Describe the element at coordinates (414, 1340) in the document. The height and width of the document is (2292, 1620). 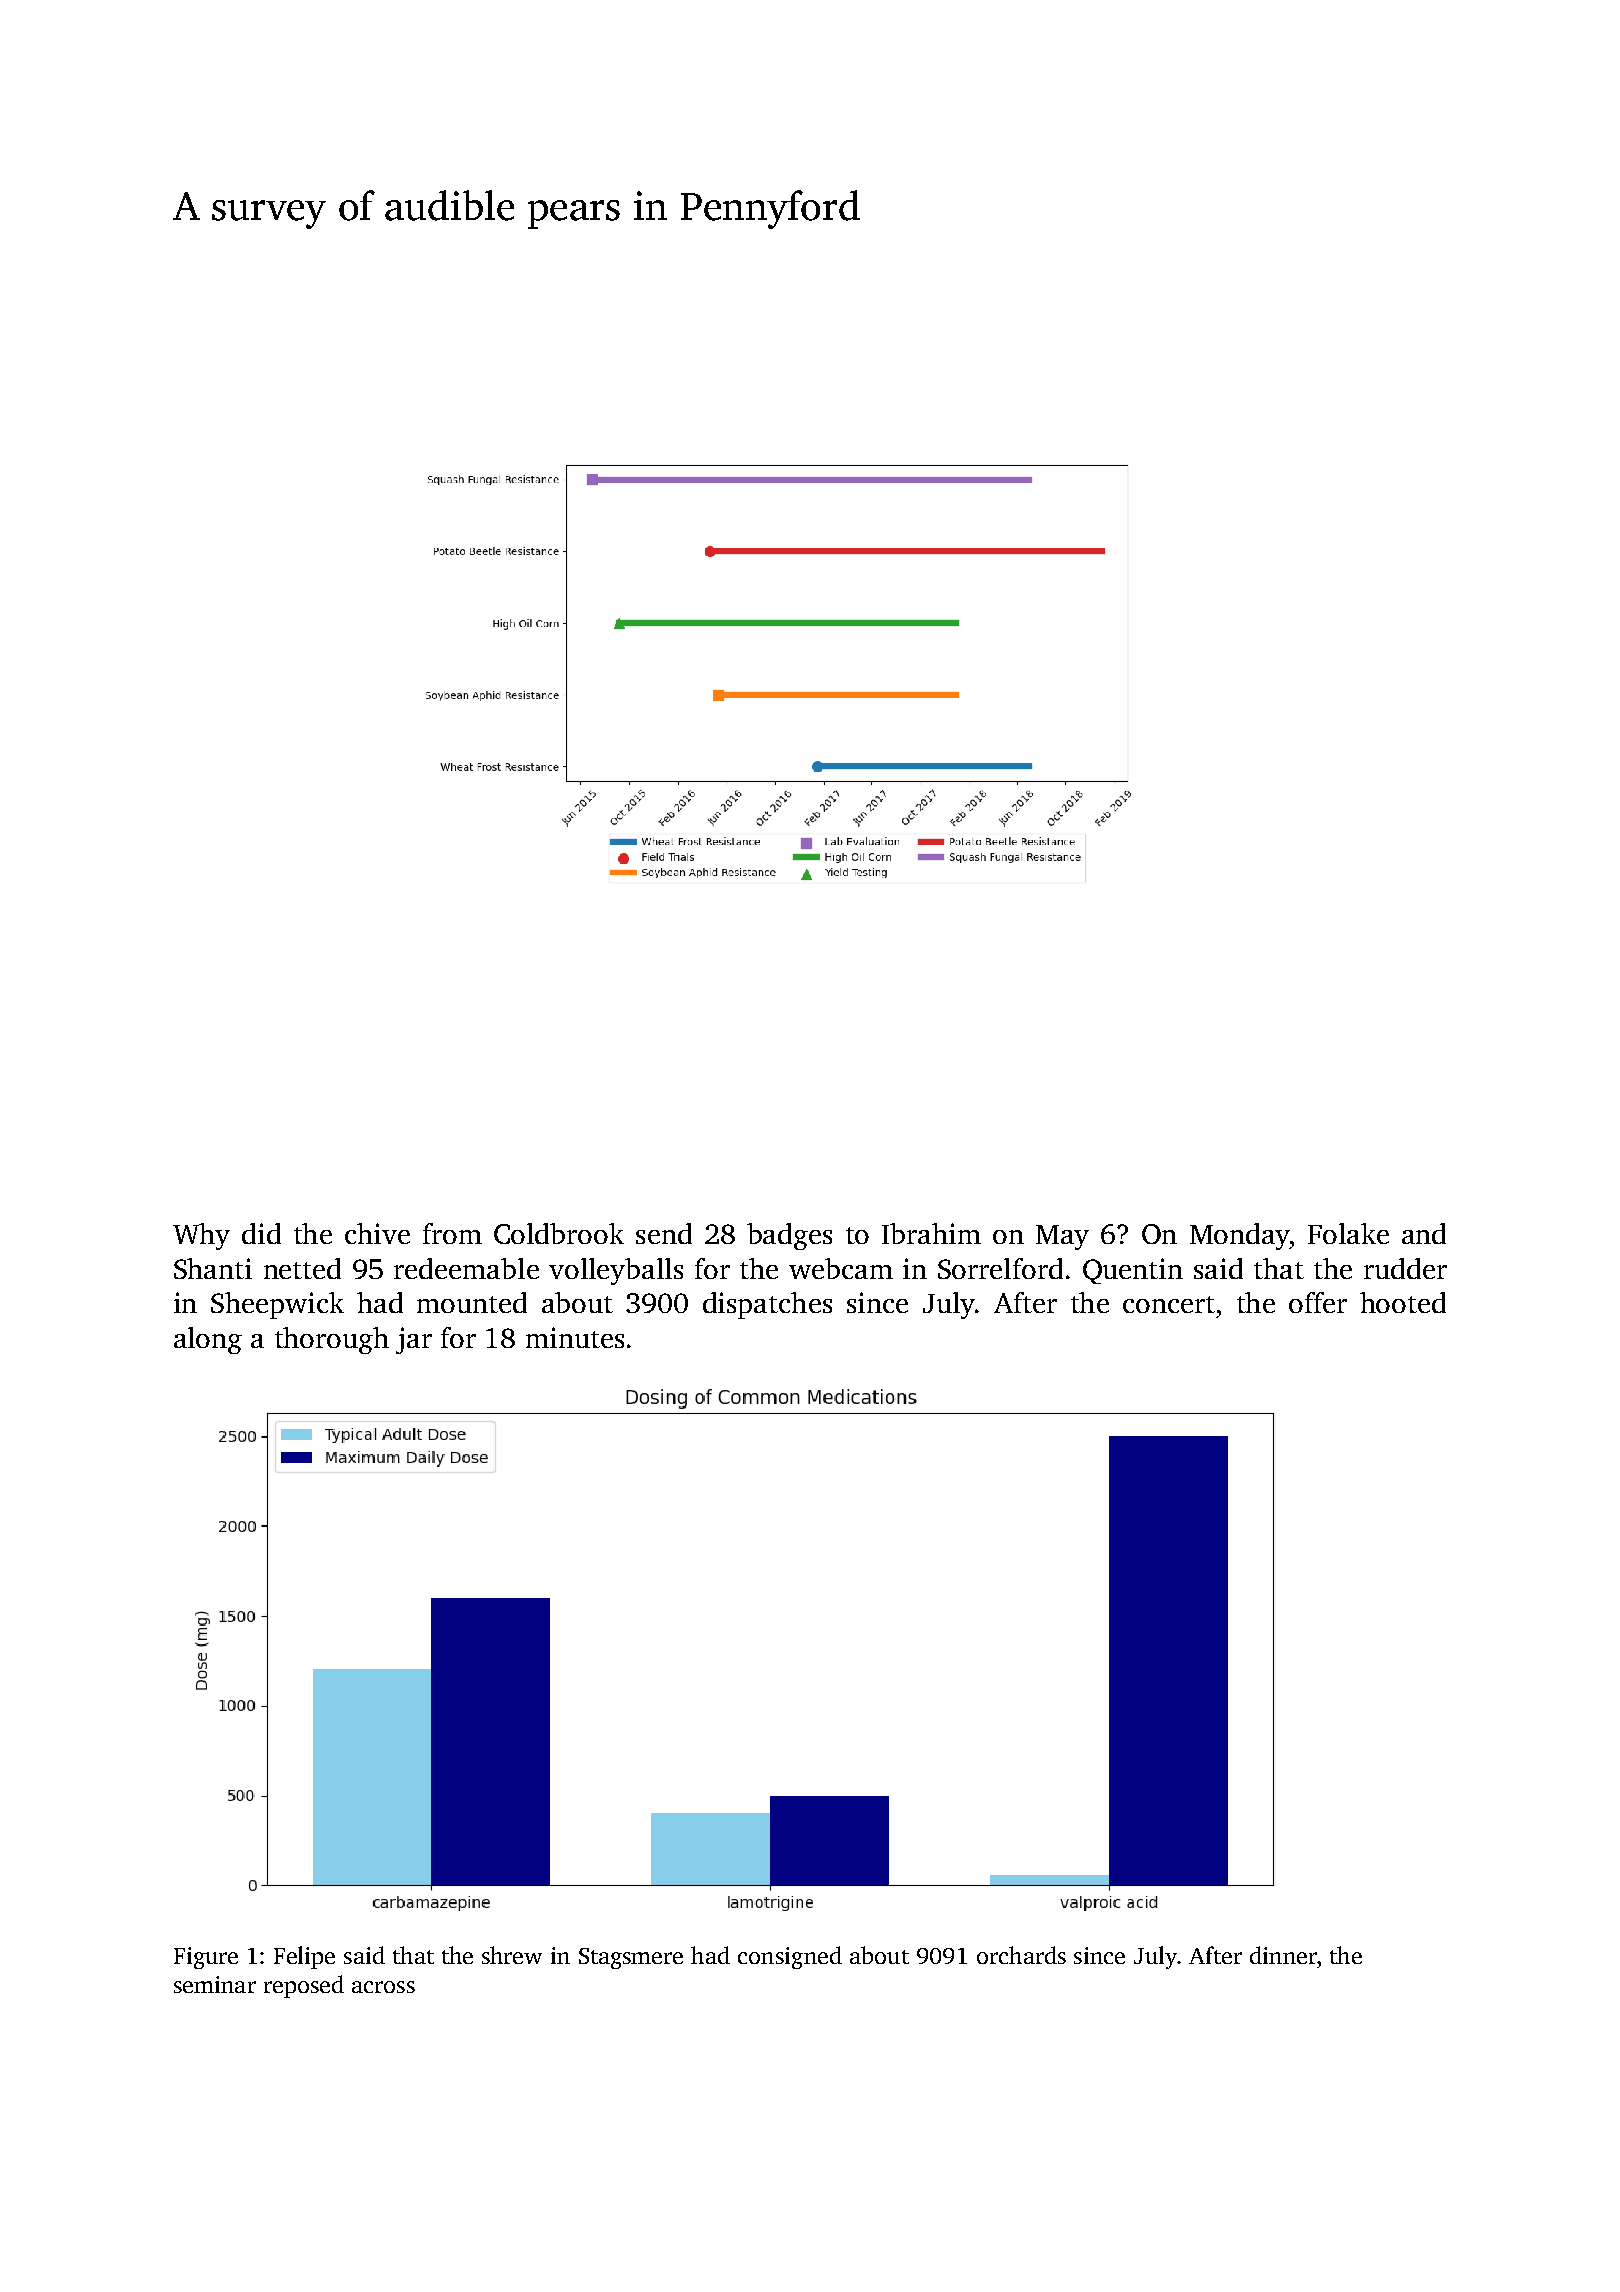
I see `jar` at that location.
